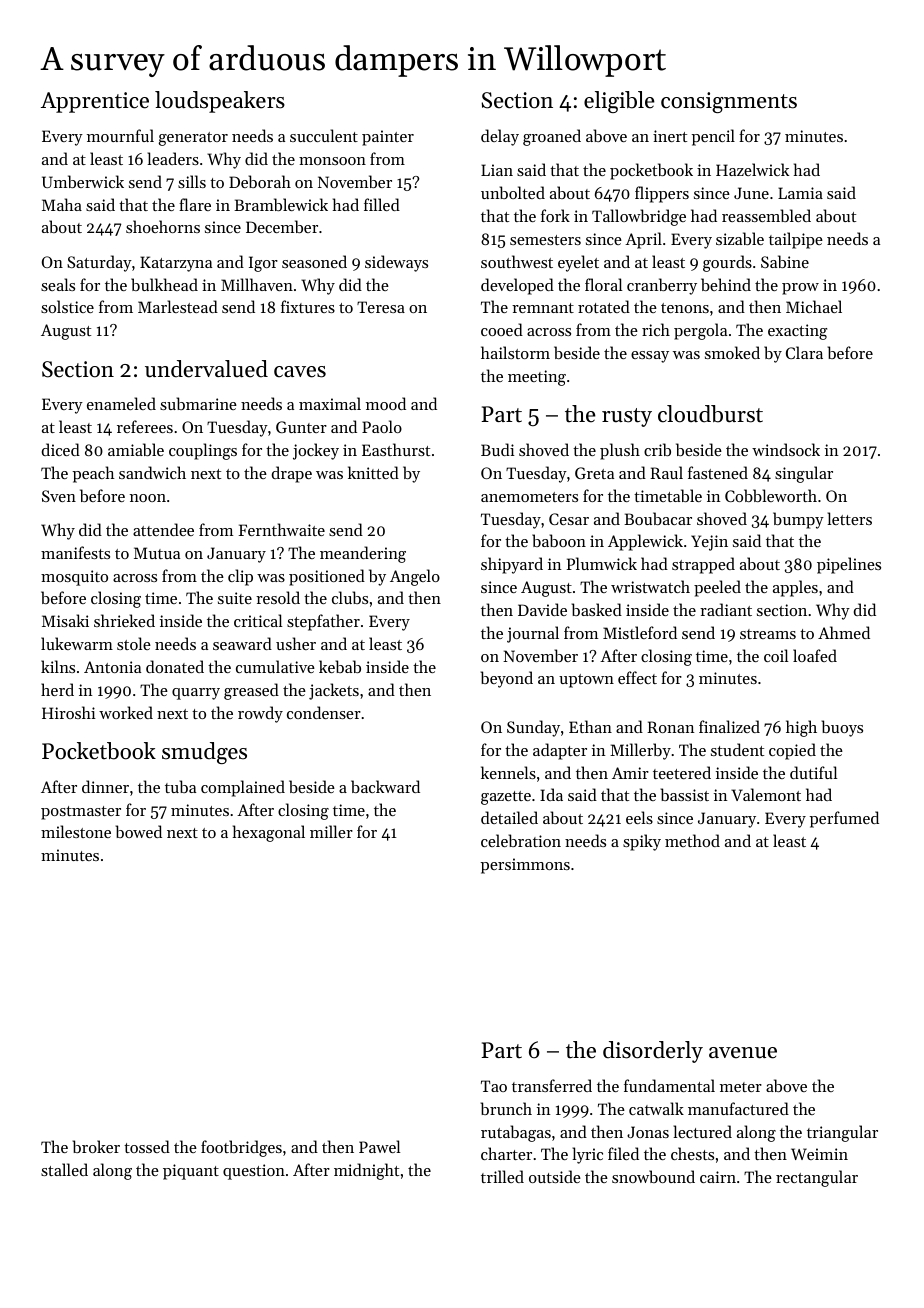 The image size is (924, 1308). What do you see at coordinates (729, 102) in the screenshot?
I see `consignments` at bounding box center [729, 102].
